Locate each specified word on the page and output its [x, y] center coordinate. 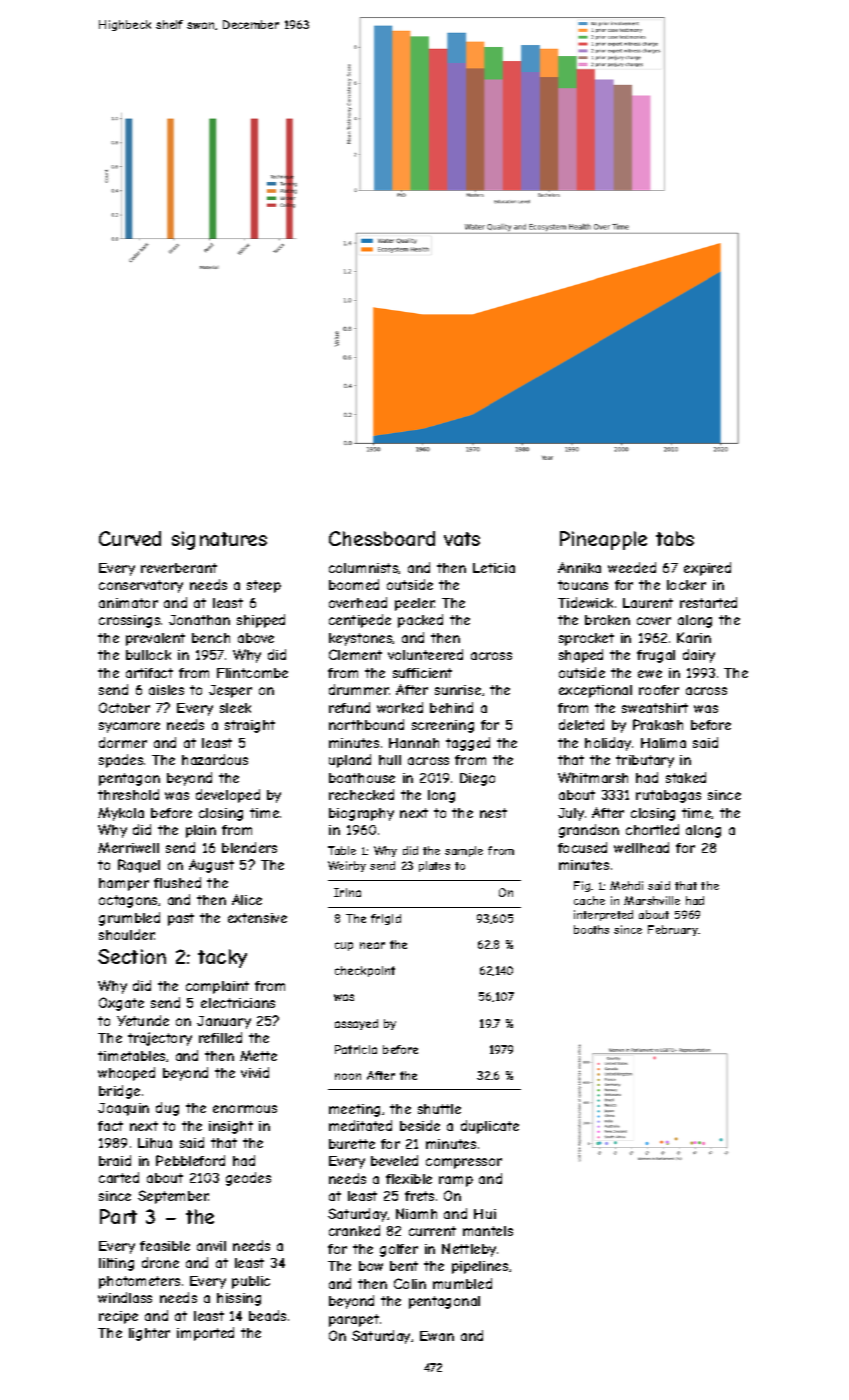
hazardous [215, 759]
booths [591, 929]
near [372, 945]
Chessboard [382, 538]
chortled [652, 829]
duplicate [490, 1127]
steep [264, 586]
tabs [675, 538]
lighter [149, 1334]
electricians [238, 1003]
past [181, 919]
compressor [464, 1163]
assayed [356, 1024]
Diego [477, 779]
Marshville [652, 900]
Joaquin [123, 1109]
